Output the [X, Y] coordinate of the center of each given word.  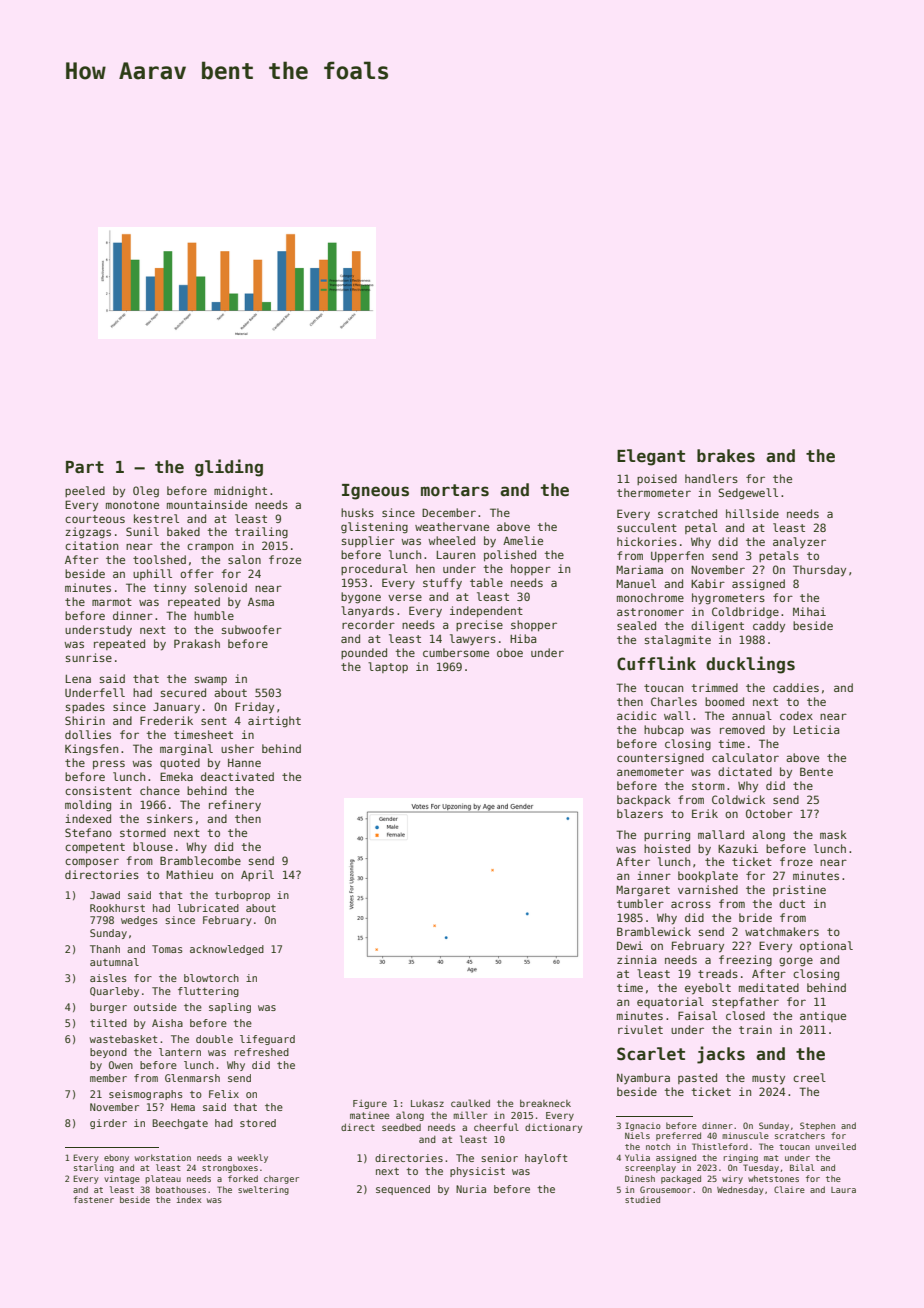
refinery [235, 806]
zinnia [636, 959]
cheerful [496, 1127]
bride [755, 917]
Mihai [809, 611]
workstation [163, 1157]
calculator [745, 757]
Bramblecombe [200, 860]
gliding [229, 468]
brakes [726, 456]
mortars [455, 490]
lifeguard [267, 1040]
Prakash [197, 643]
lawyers [473, 639]
